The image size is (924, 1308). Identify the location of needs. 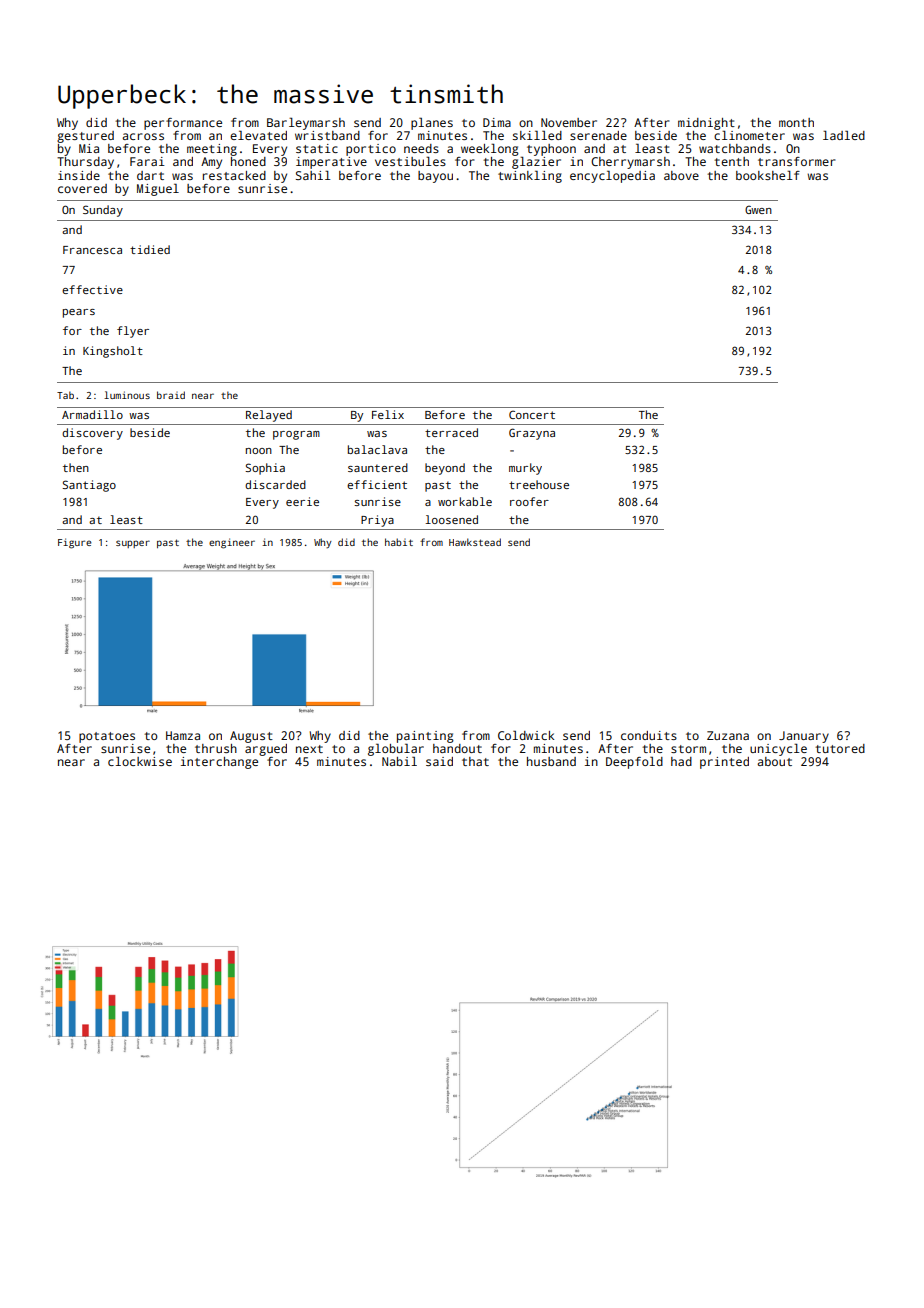
(421, 148).
